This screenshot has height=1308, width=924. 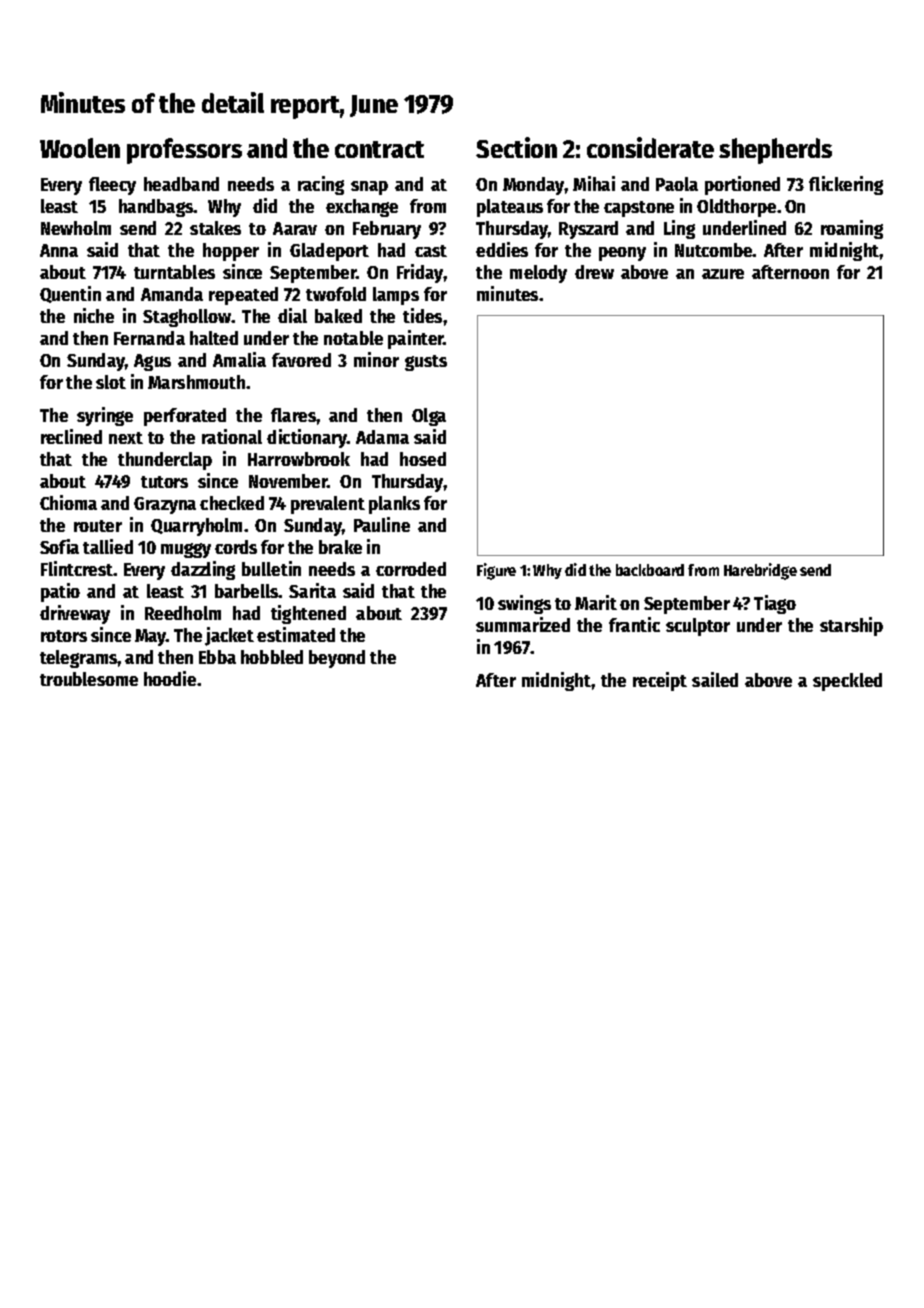 I want to click on turntables, so click(x=174, y=272).
